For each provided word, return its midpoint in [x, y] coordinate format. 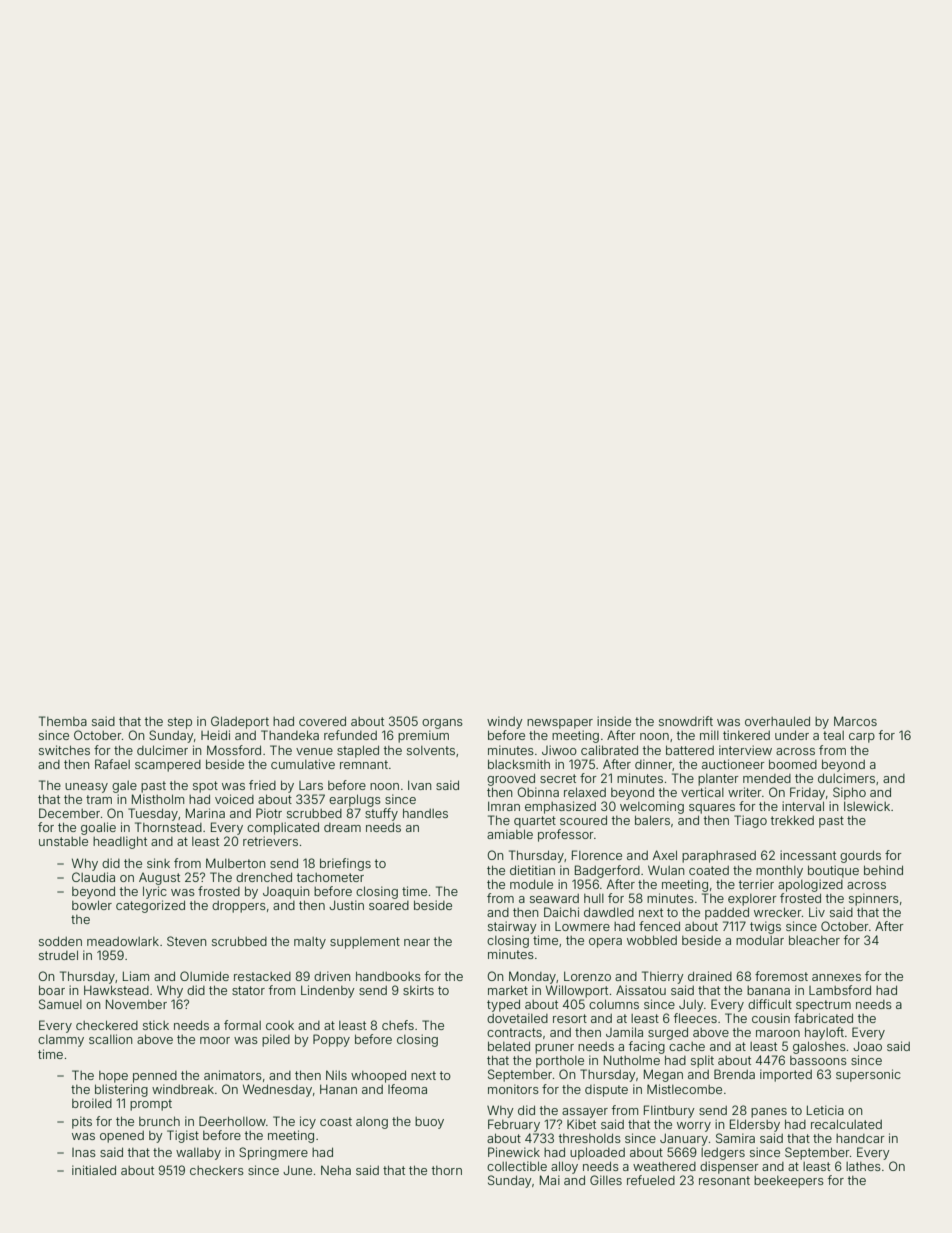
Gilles [606, 1180]
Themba [63, 721]
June [297, 1170]
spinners [874, 899]
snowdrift [686, 721]
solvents [431, 750]
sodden [60, 941]
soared [389, 905]
